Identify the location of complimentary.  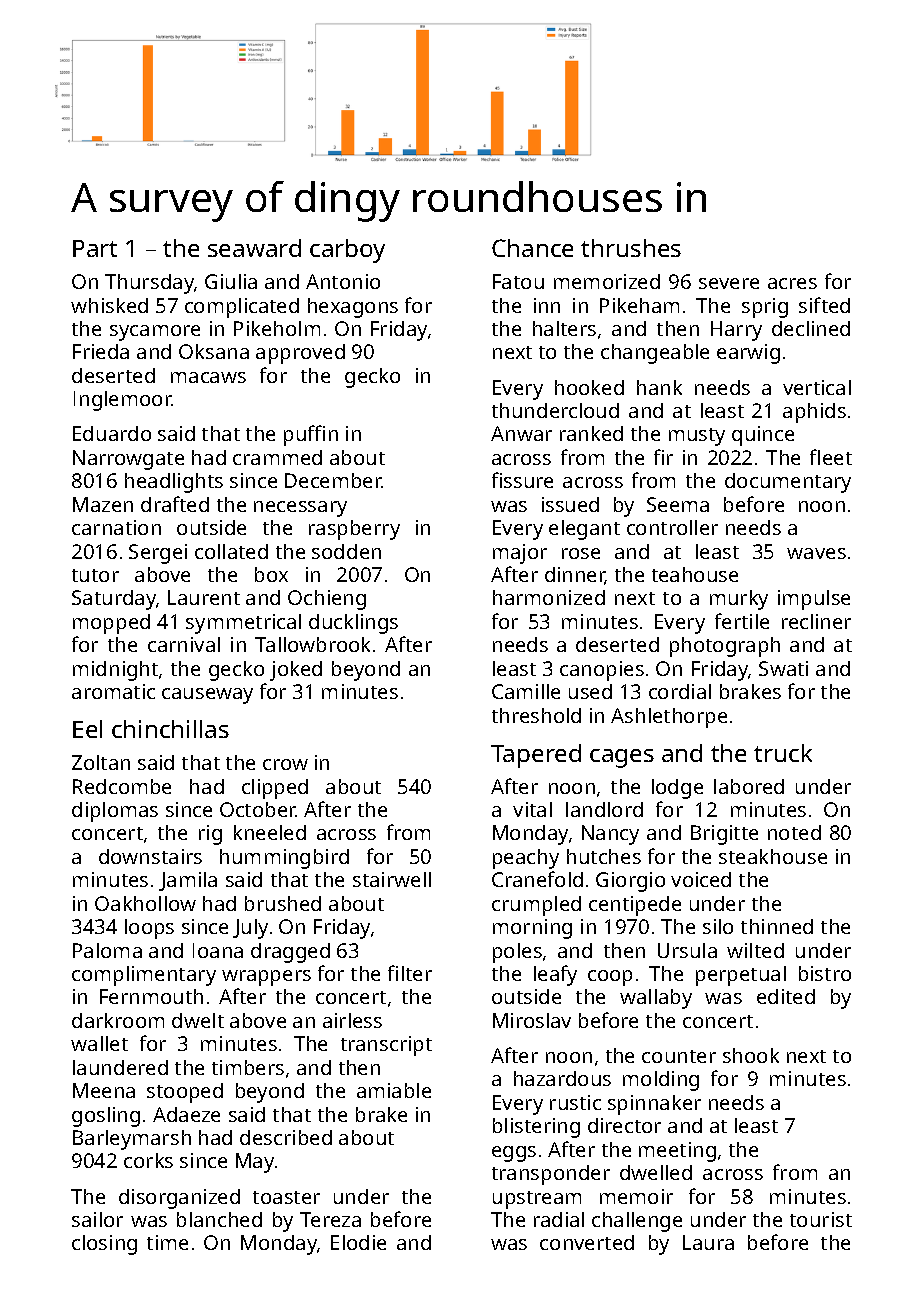
(144, 976).
